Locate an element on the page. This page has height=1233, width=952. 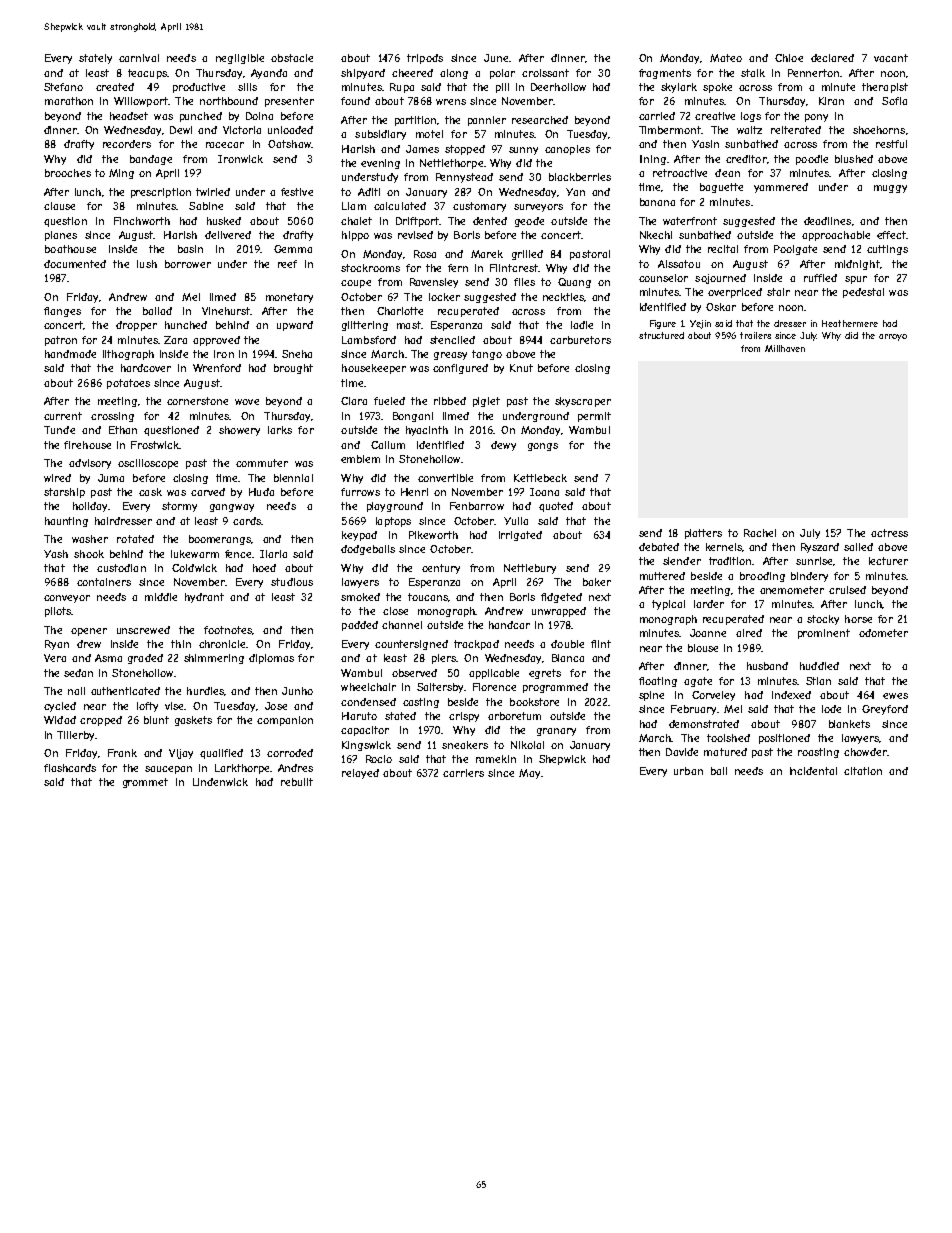
stockrooms is located at coordinates (370, 268).
